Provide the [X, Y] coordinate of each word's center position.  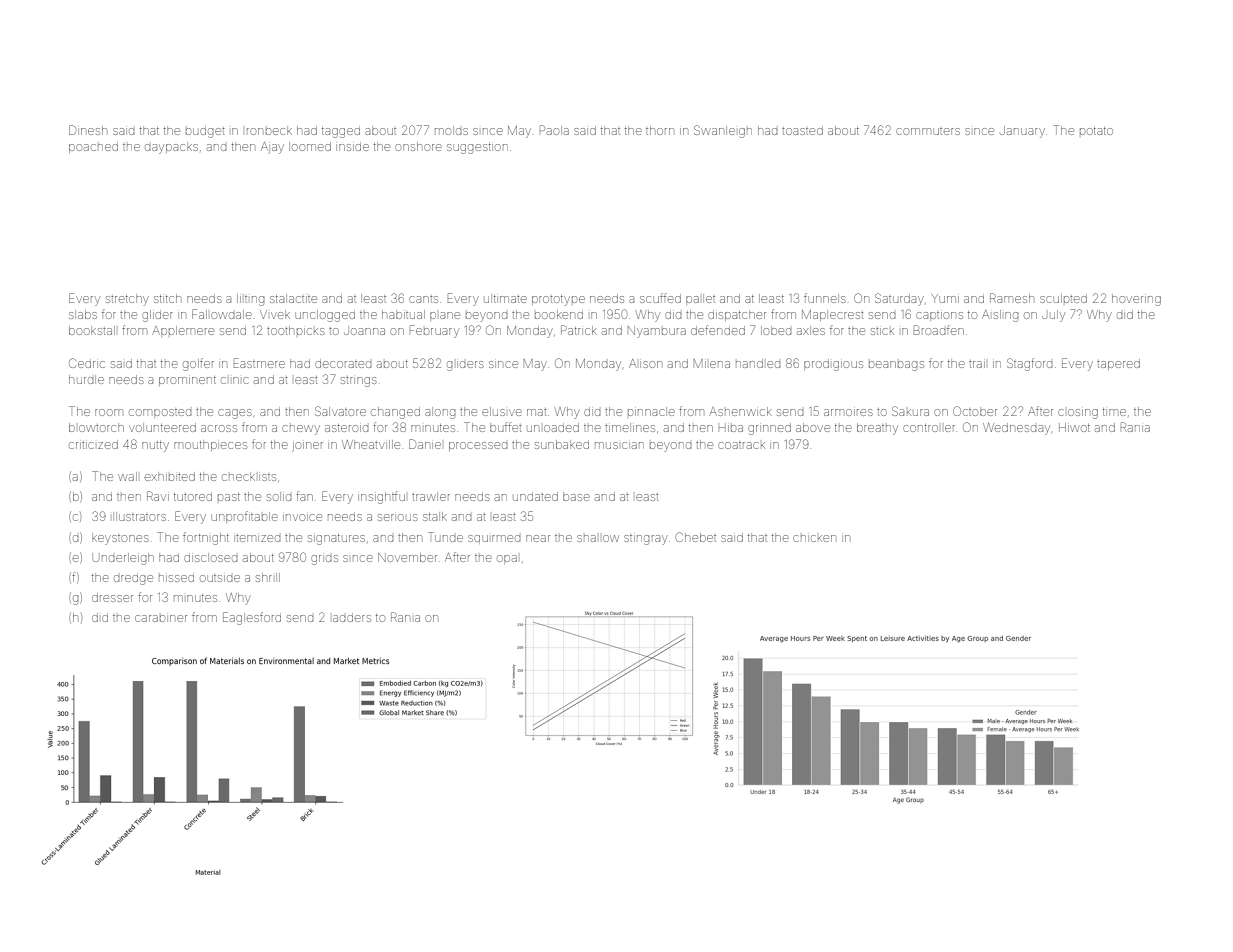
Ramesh [1012, 298]
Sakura [910, 411]
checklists [249, 476]
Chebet [696, 537]
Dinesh [88, 130]
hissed [176, 578]
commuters [928, 131]
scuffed [660, 298]
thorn [660, 130]
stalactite [293, 298]
